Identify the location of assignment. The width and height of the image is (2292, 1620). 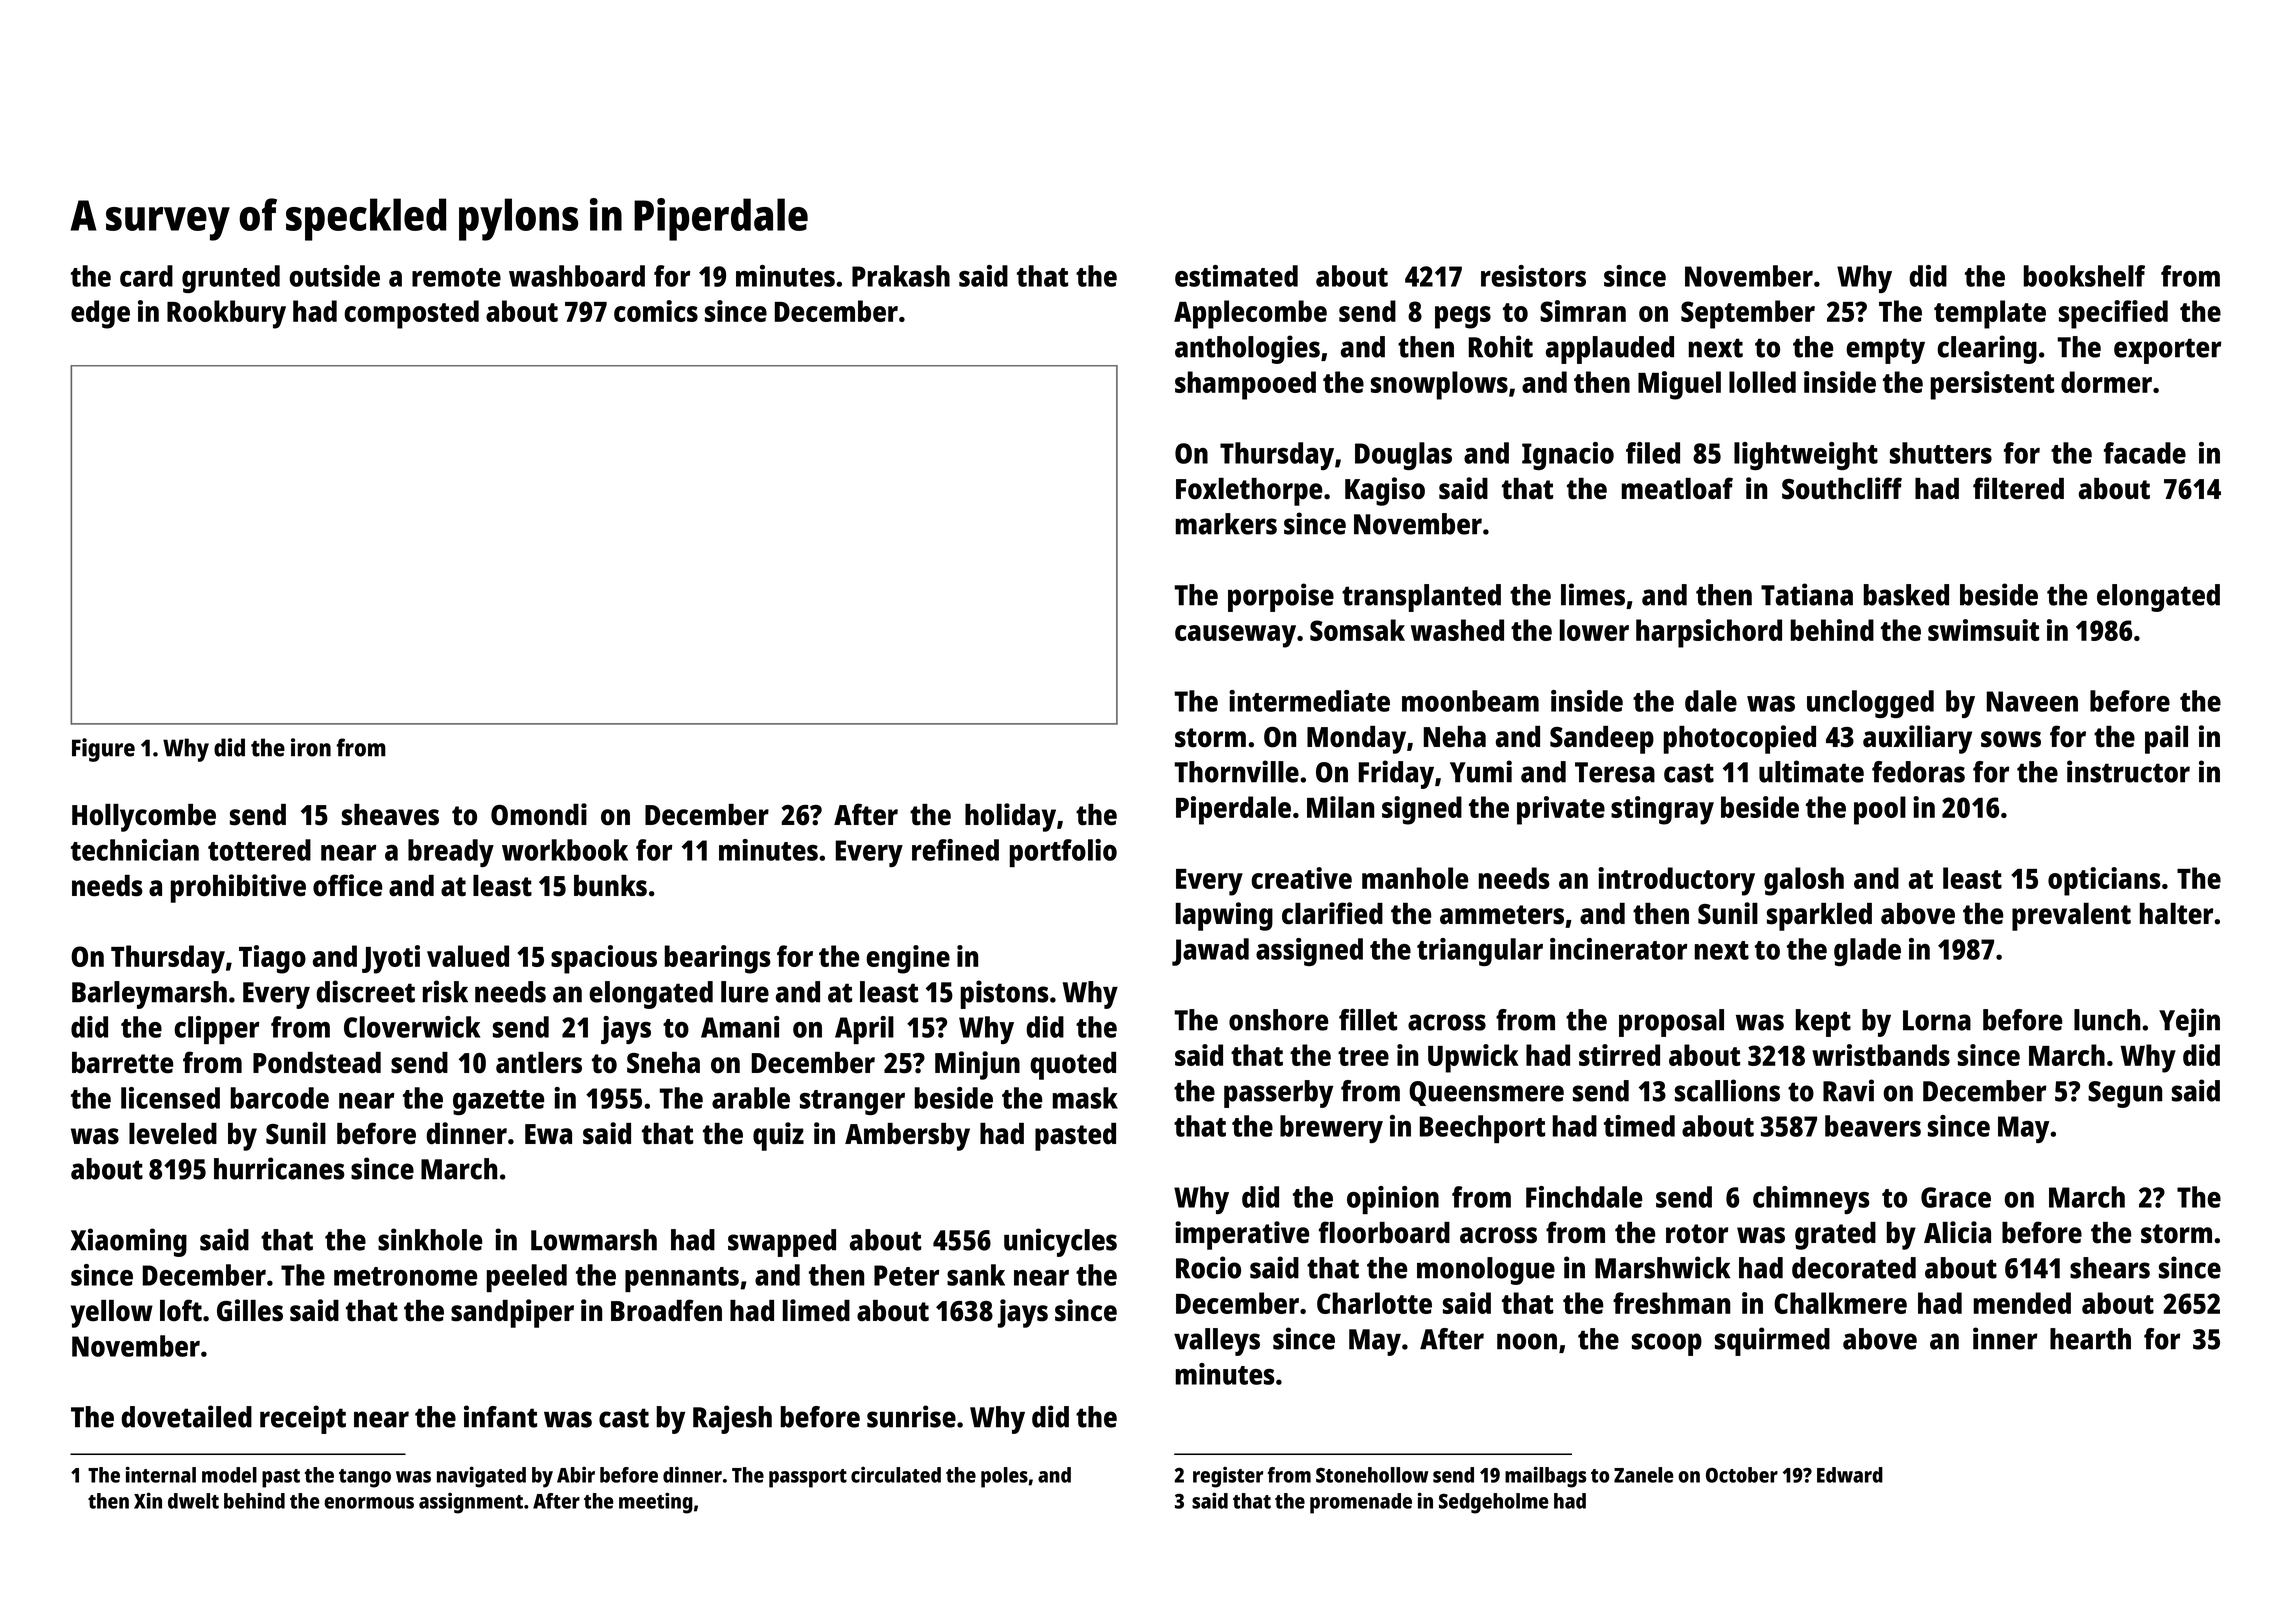
(471, 1503).
